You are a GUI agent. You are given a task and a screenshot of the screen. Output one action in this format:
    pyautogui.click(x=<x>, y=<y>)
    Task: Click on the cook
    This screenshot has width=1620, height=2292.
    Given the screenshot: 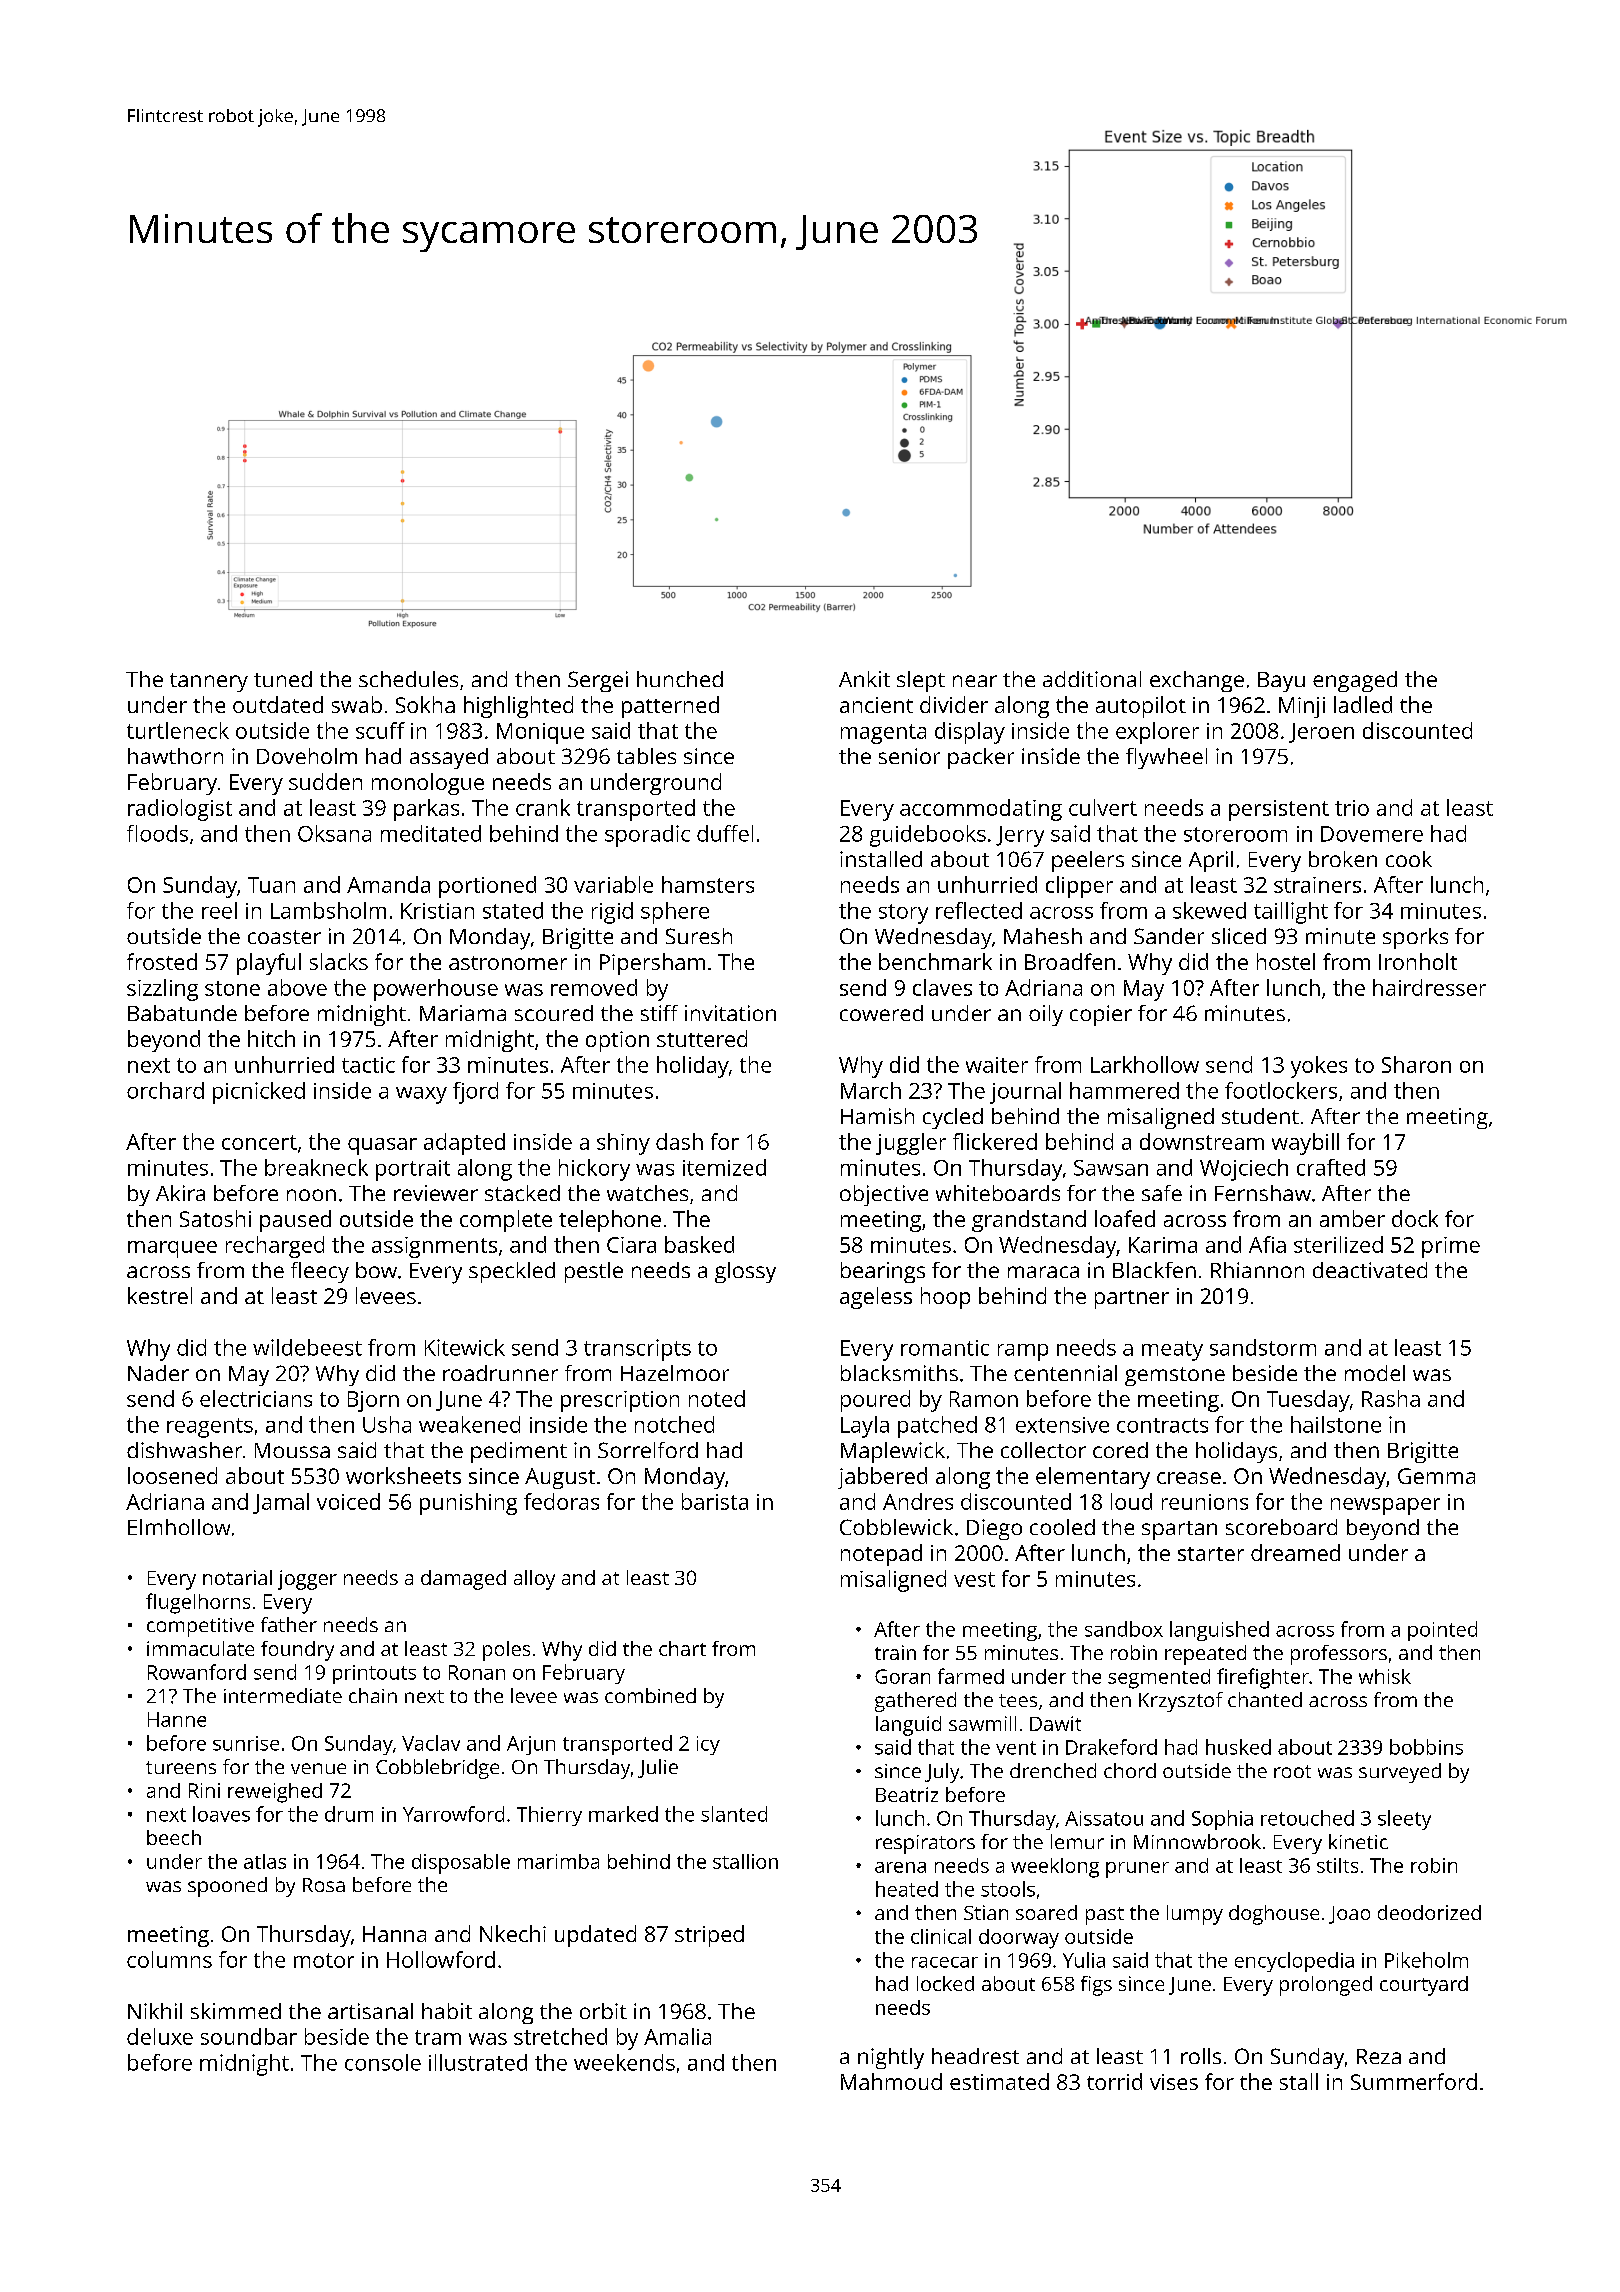 What is the action you would take?
    pyautogui.click(x=1409, y=859)
